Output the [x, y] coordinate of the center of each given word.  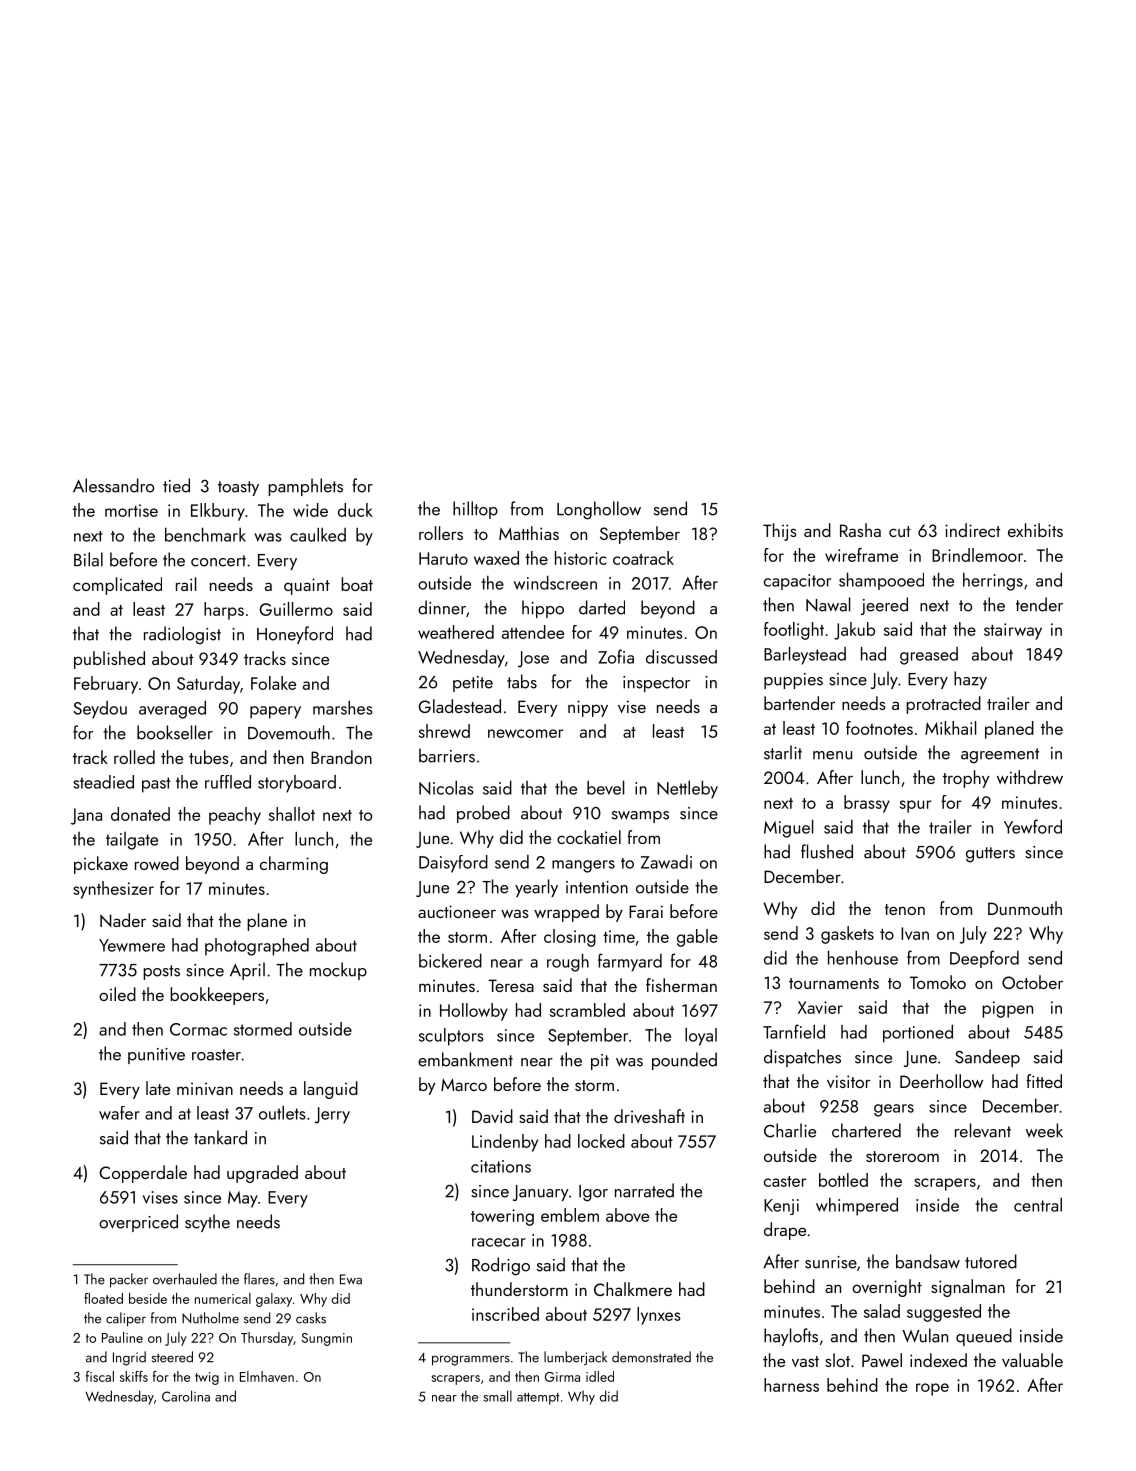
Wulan [925, 1335]
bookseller [175, 732]
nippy [588, 708]
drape [785, 1231]
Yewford [1033, 826]
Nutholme [210, 1318]
